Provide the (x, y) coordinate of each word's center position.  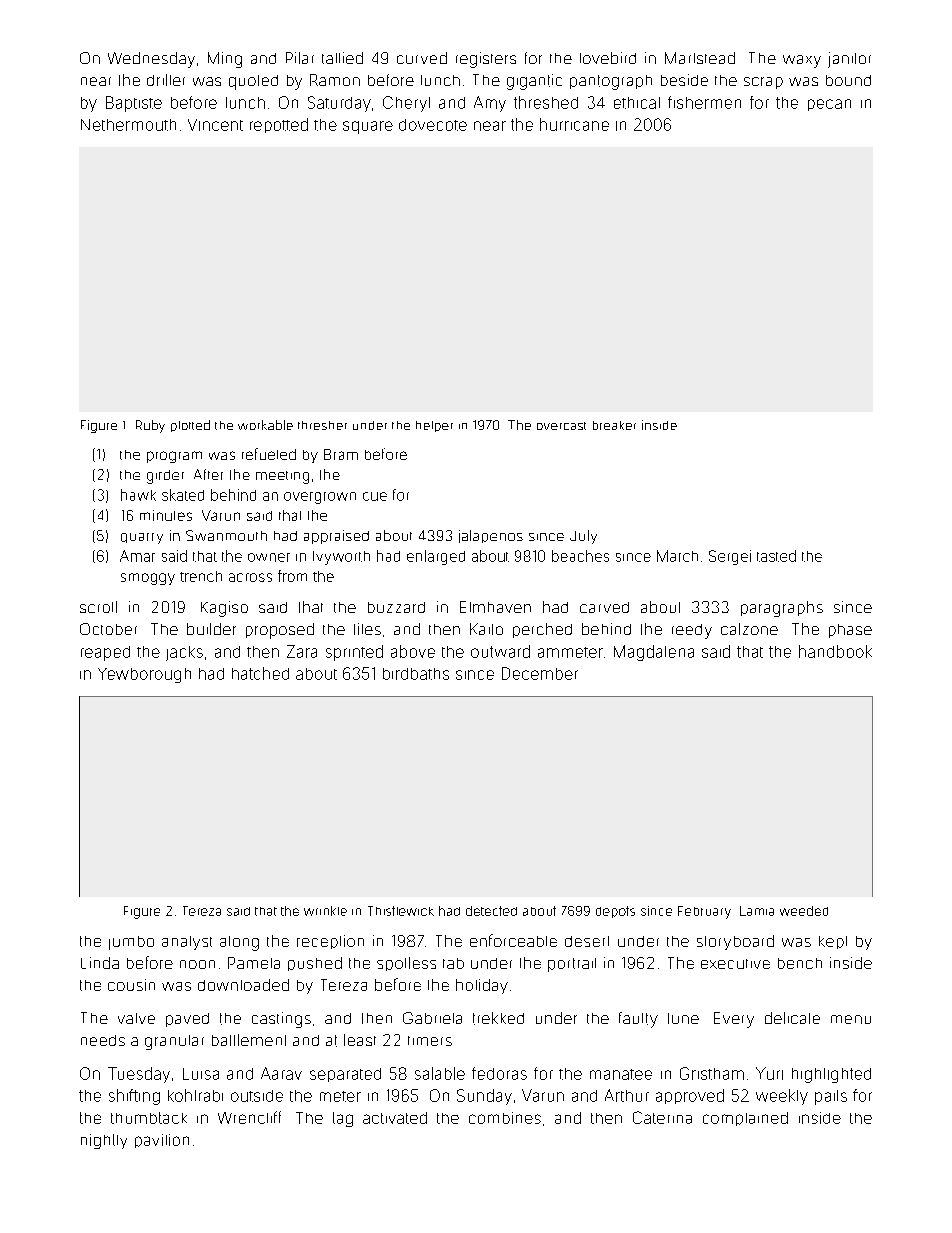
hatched (260, 673)
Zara (302, 651)
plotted (190, 426)
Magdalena (654, 653)
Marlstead (700, 58)
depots (615, 912)
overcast (561, 426)
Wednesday (151, 60)
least (360, 1040)
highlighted (831, 1075)
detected (491, 911)
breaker (614, 425)
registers (486, 60)
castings (281, 1020)
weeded (804, 911)
